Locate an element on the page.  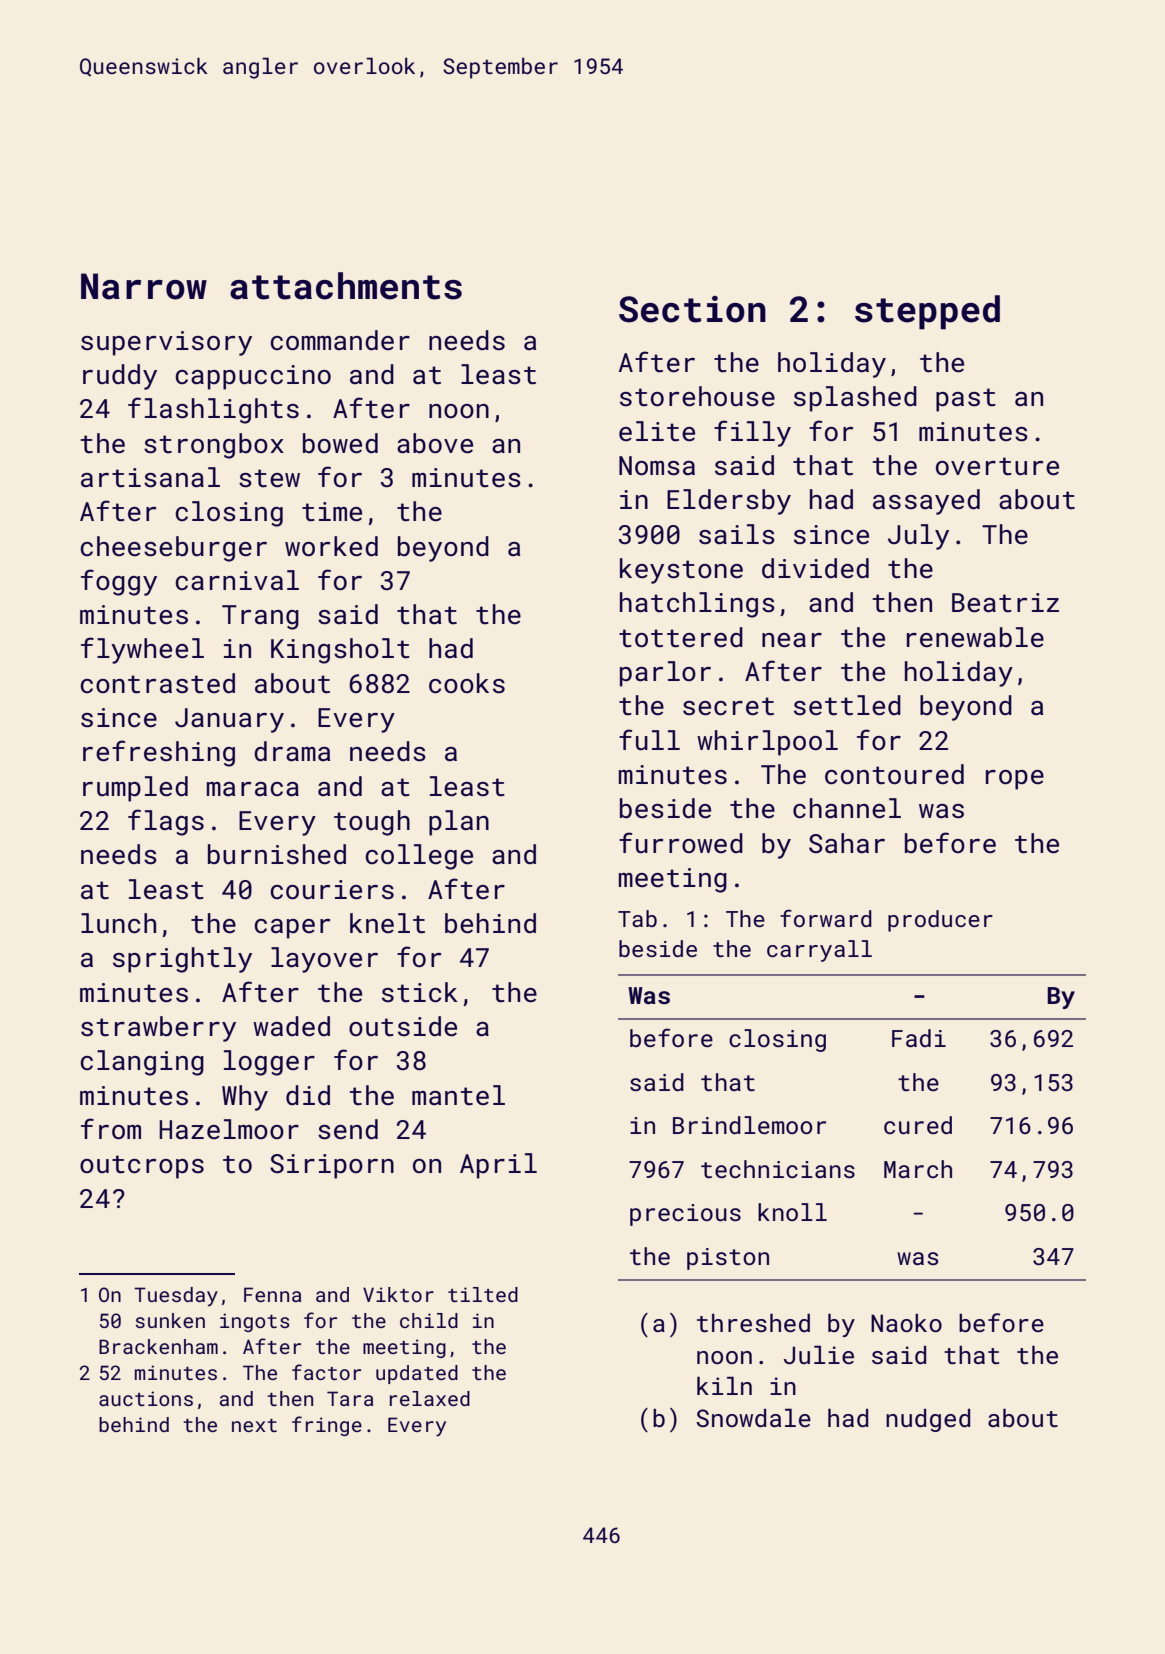
sunken is located at coordinates (170, 1320).
